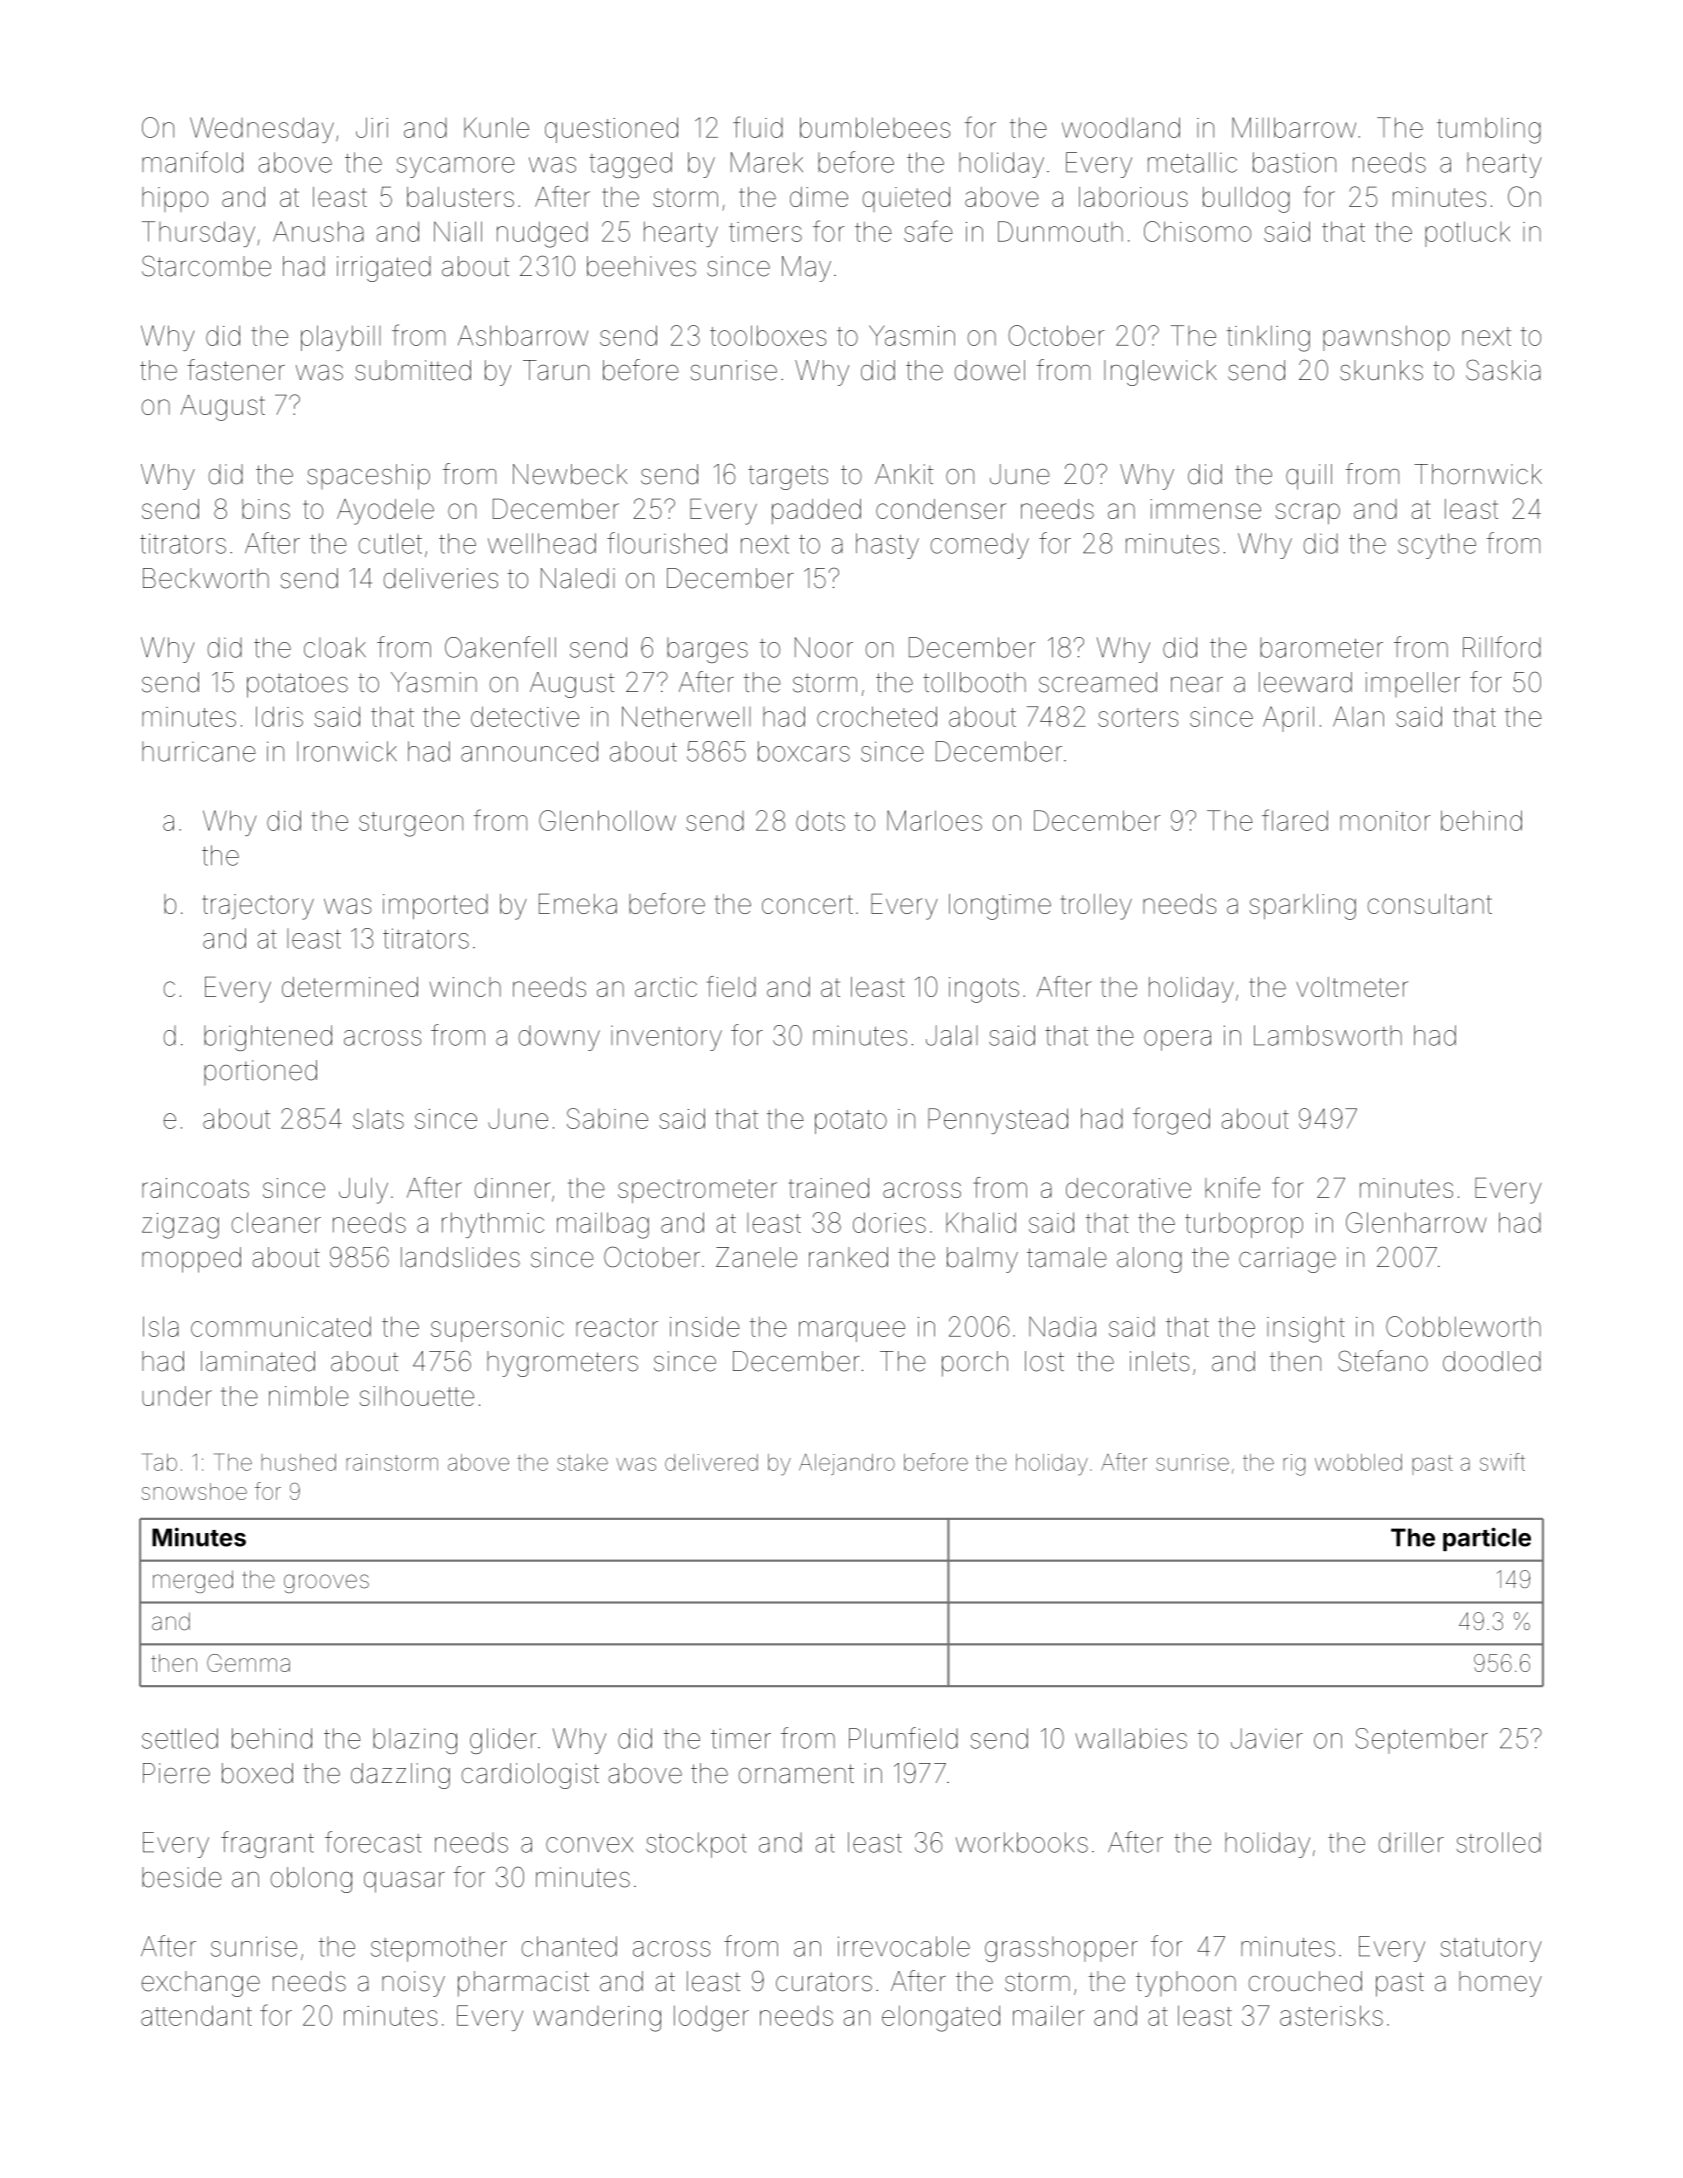  I want to click on ornament, so click(796, 1774).
